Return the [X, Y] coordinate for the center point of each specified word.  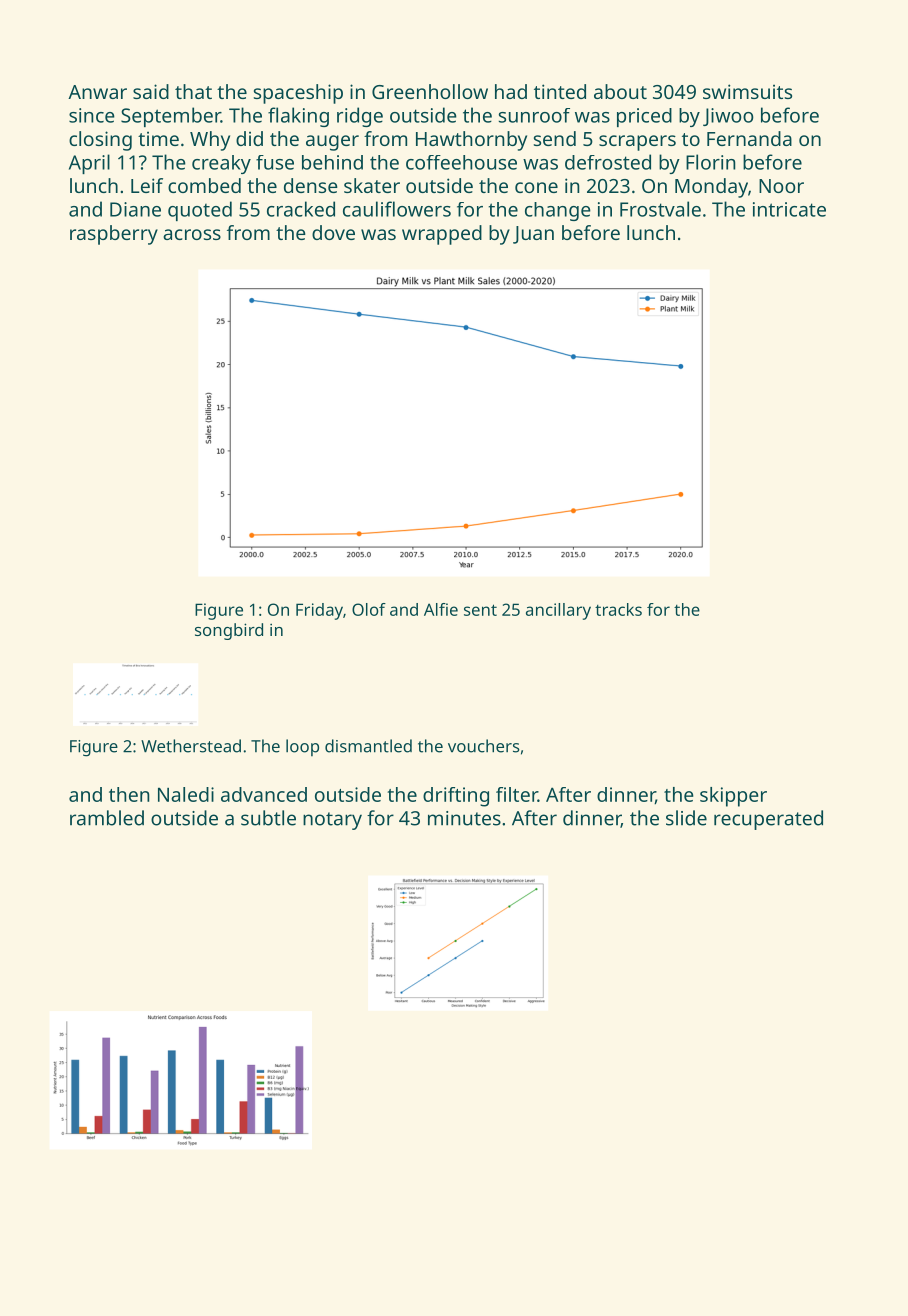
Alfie [441, 609]
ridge [360, 117]
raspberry [114, 235]
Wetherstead [191, 746]
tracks [618, 609]
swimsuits [747, 91]
